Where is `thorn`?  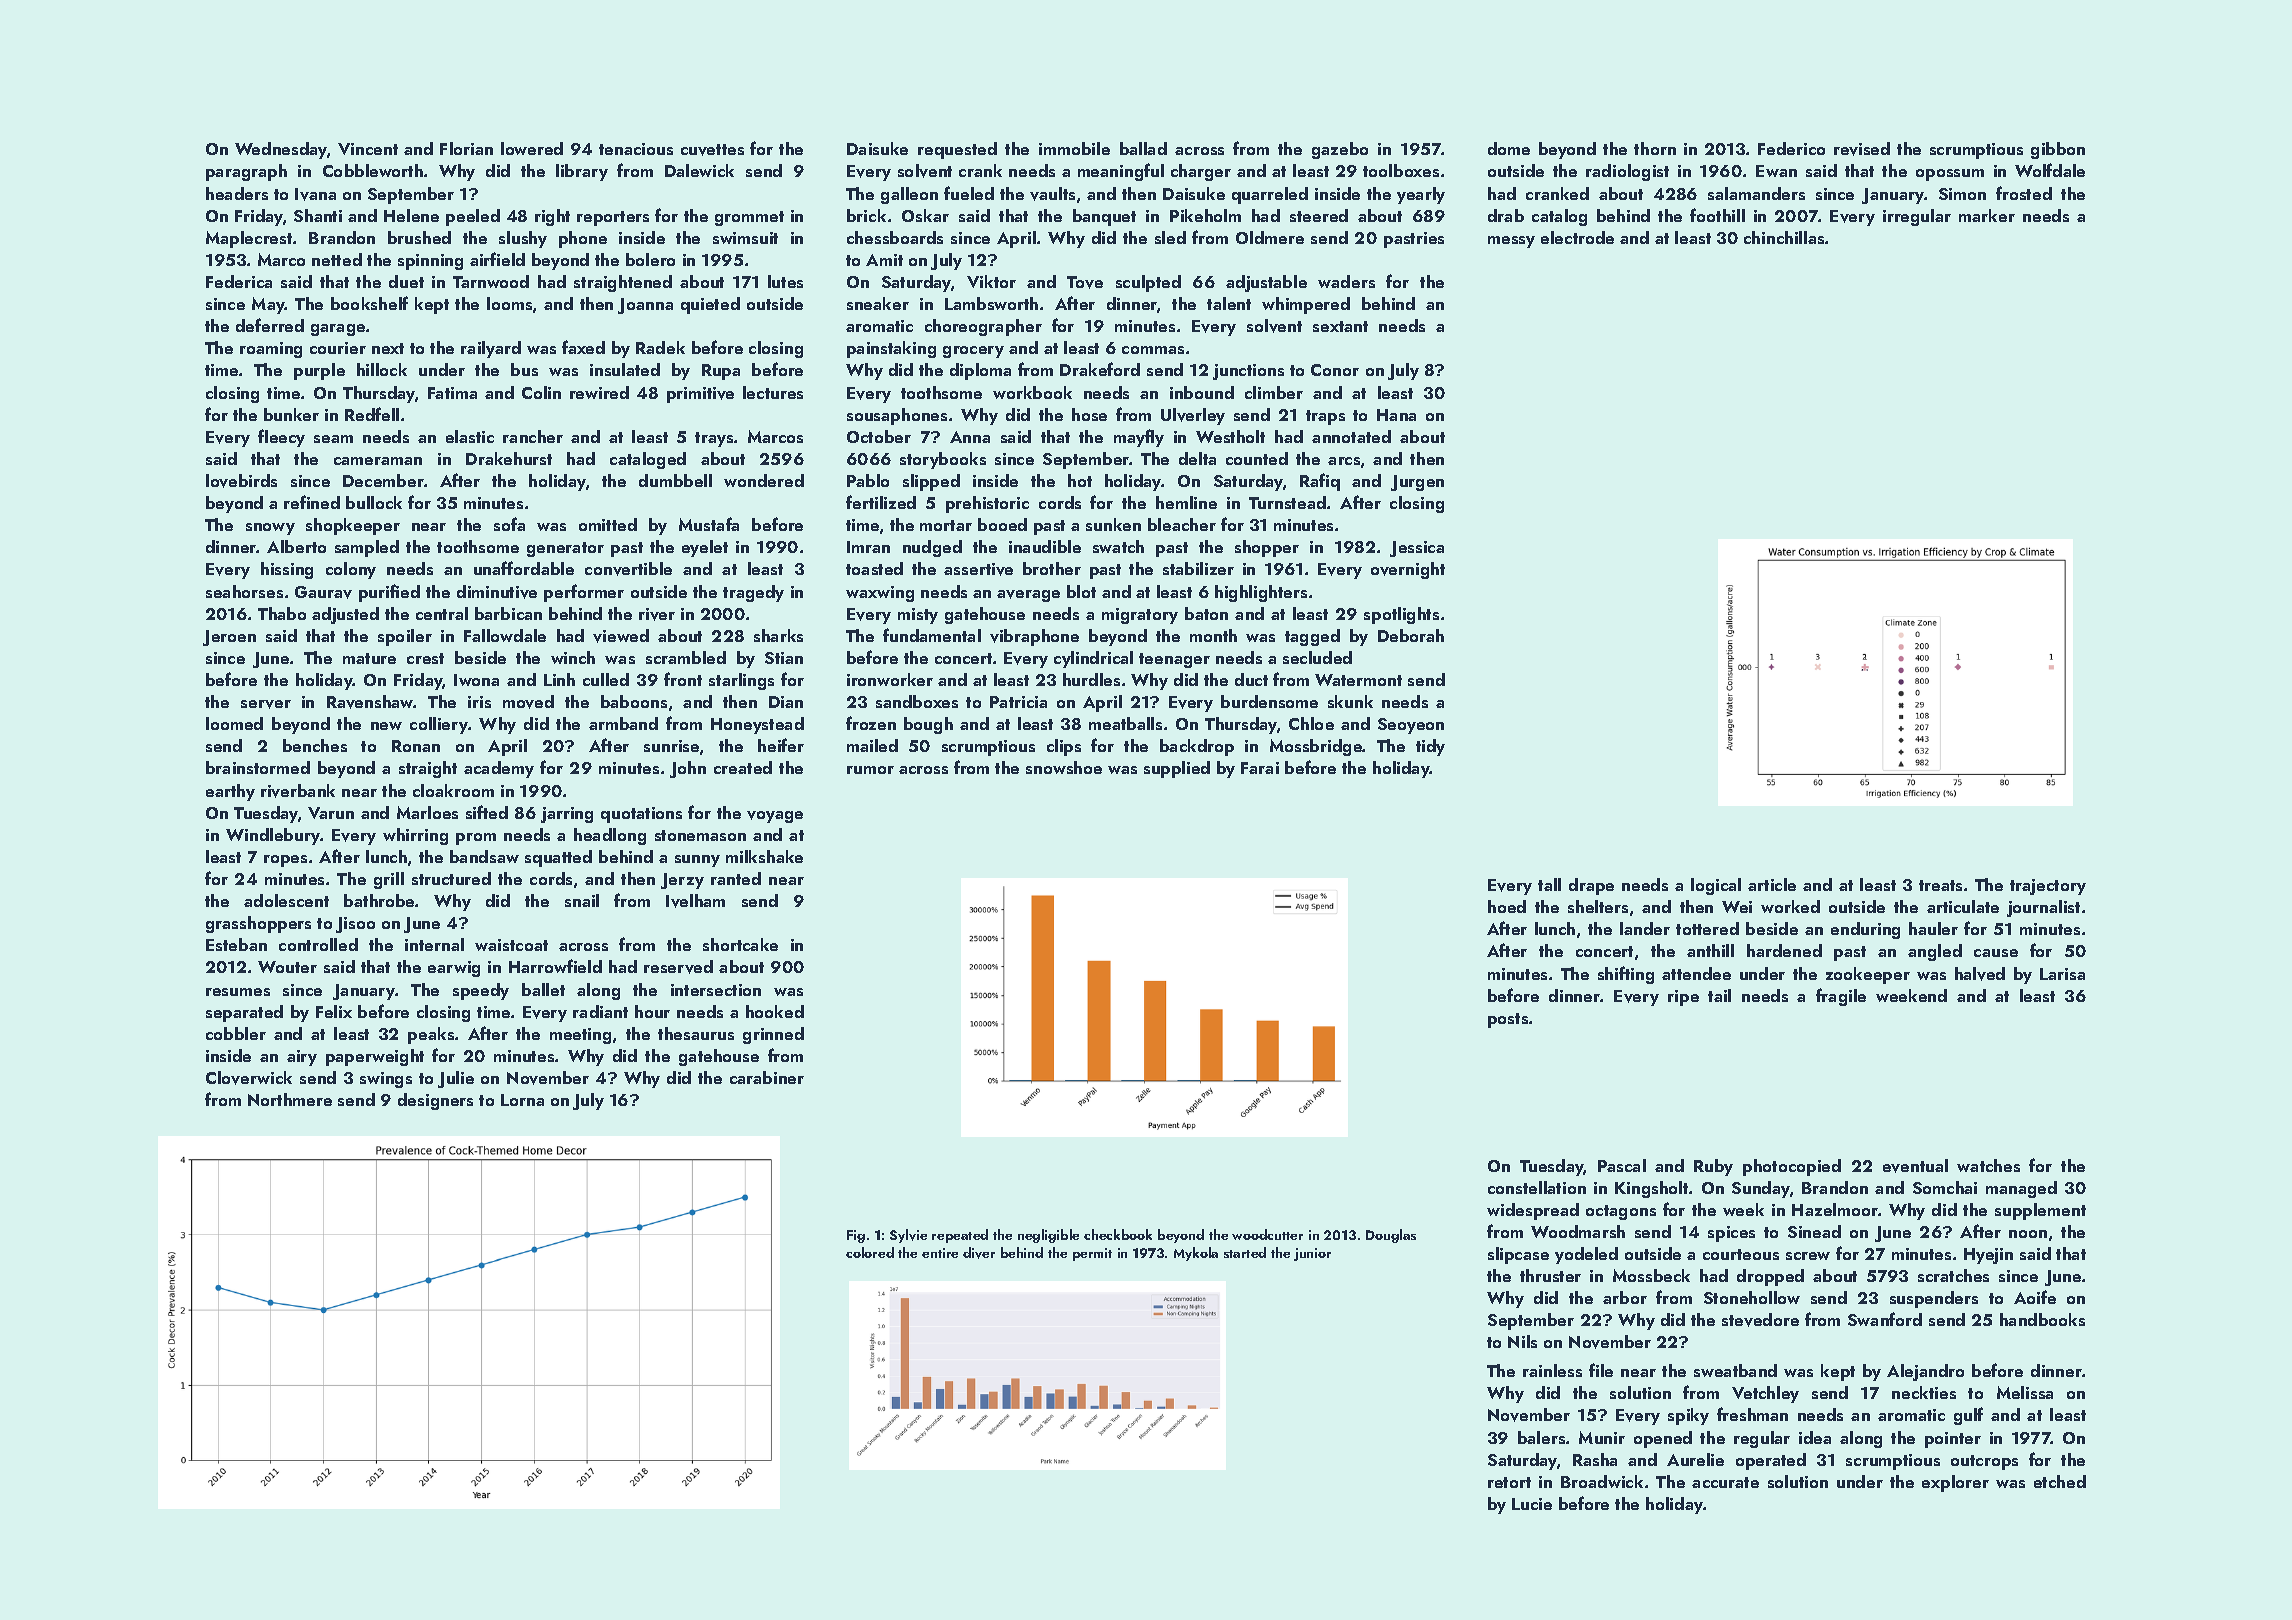 thorn is located at coordinates (1655, 148).
